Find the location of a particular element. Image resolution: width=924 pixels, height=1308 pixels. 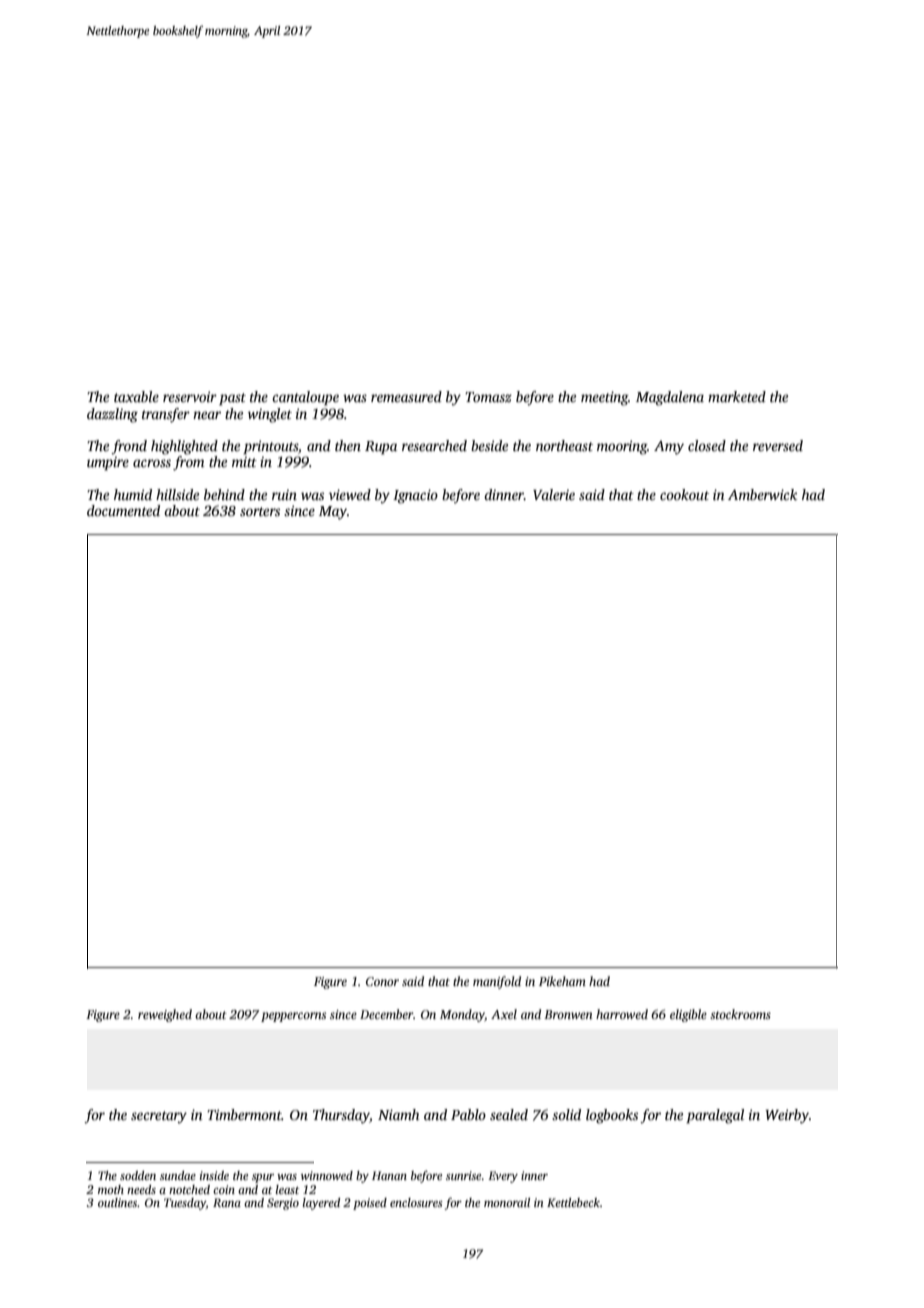

Kettlebeck is located at coordinates (573, 1202).
